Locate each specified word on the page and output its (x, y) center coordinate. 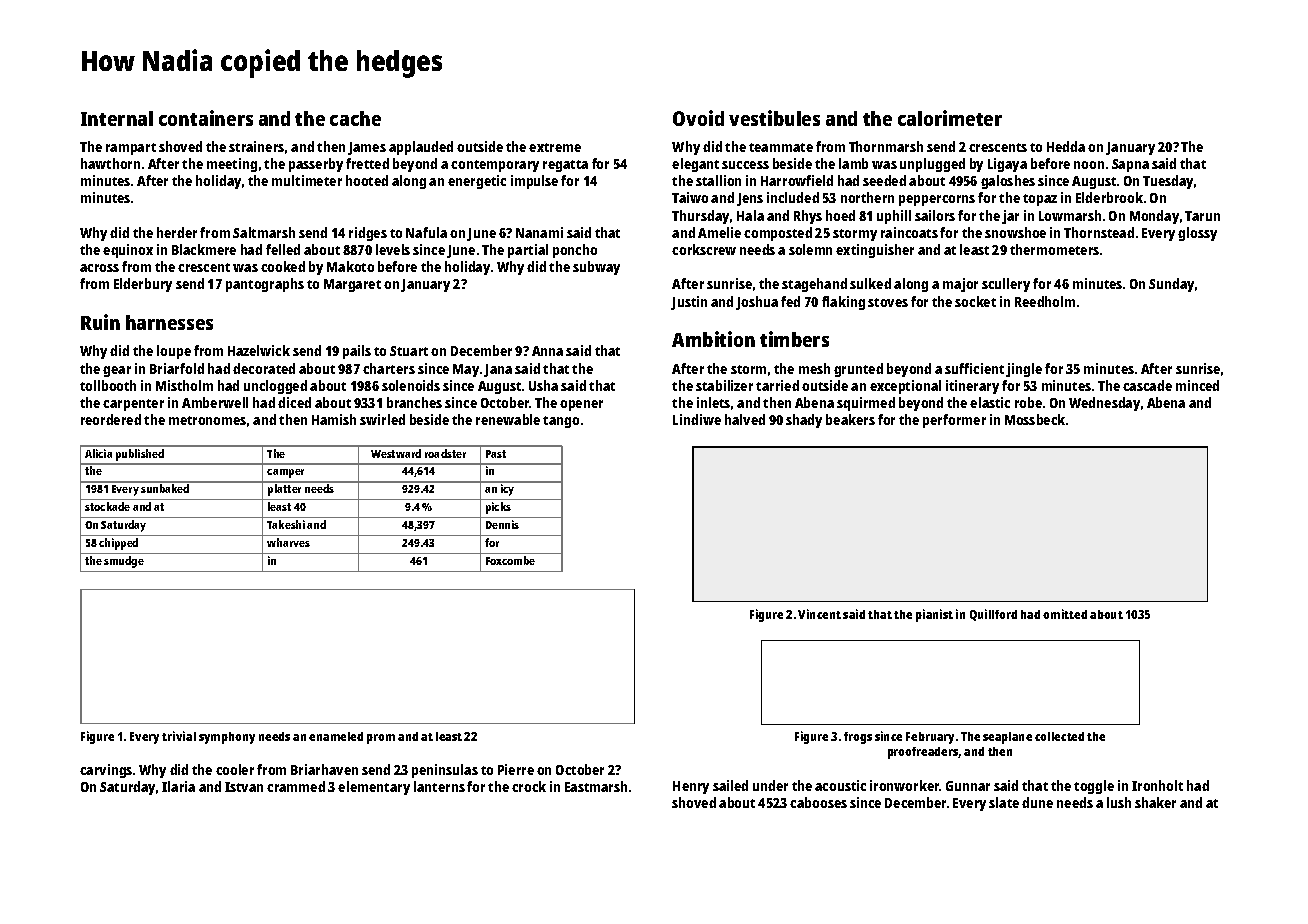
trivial (179, 736)
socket (975, 301)
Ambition (713, 339)
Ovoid (698, 118)
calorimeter (950, 118)
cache (355, 118)
